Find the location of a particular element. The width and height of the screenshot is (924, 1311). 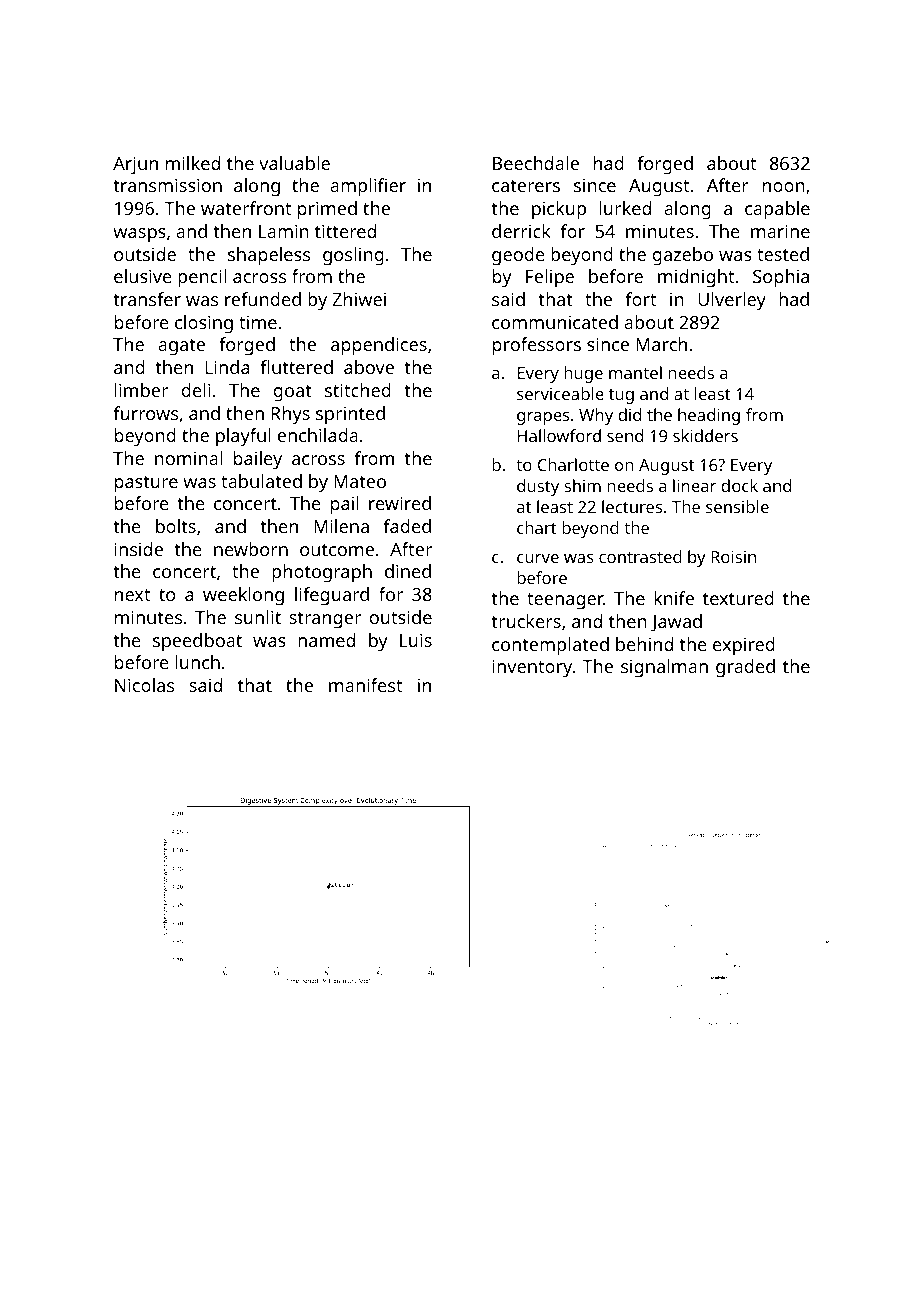

inventory is located at coordinates (532, 668).
